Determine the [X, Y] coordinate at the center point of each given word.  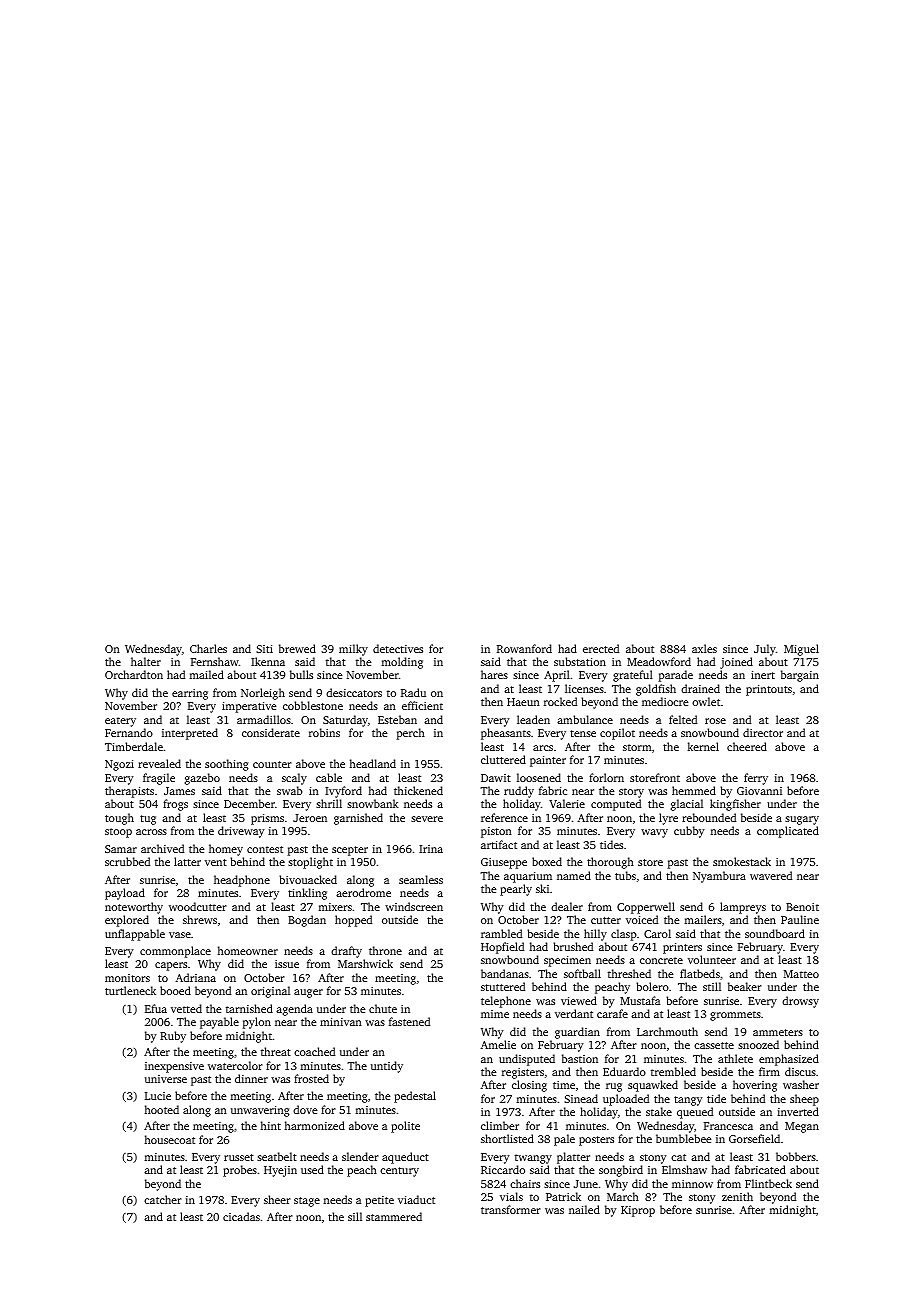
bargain [800, 676]
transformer [511, 1209]
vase [180, 935]
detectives [398, 648]
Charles [208, 648]
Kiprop [638, 1211]
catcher [163, 1199]
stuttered [503, 986]
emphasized [789, 1060]
